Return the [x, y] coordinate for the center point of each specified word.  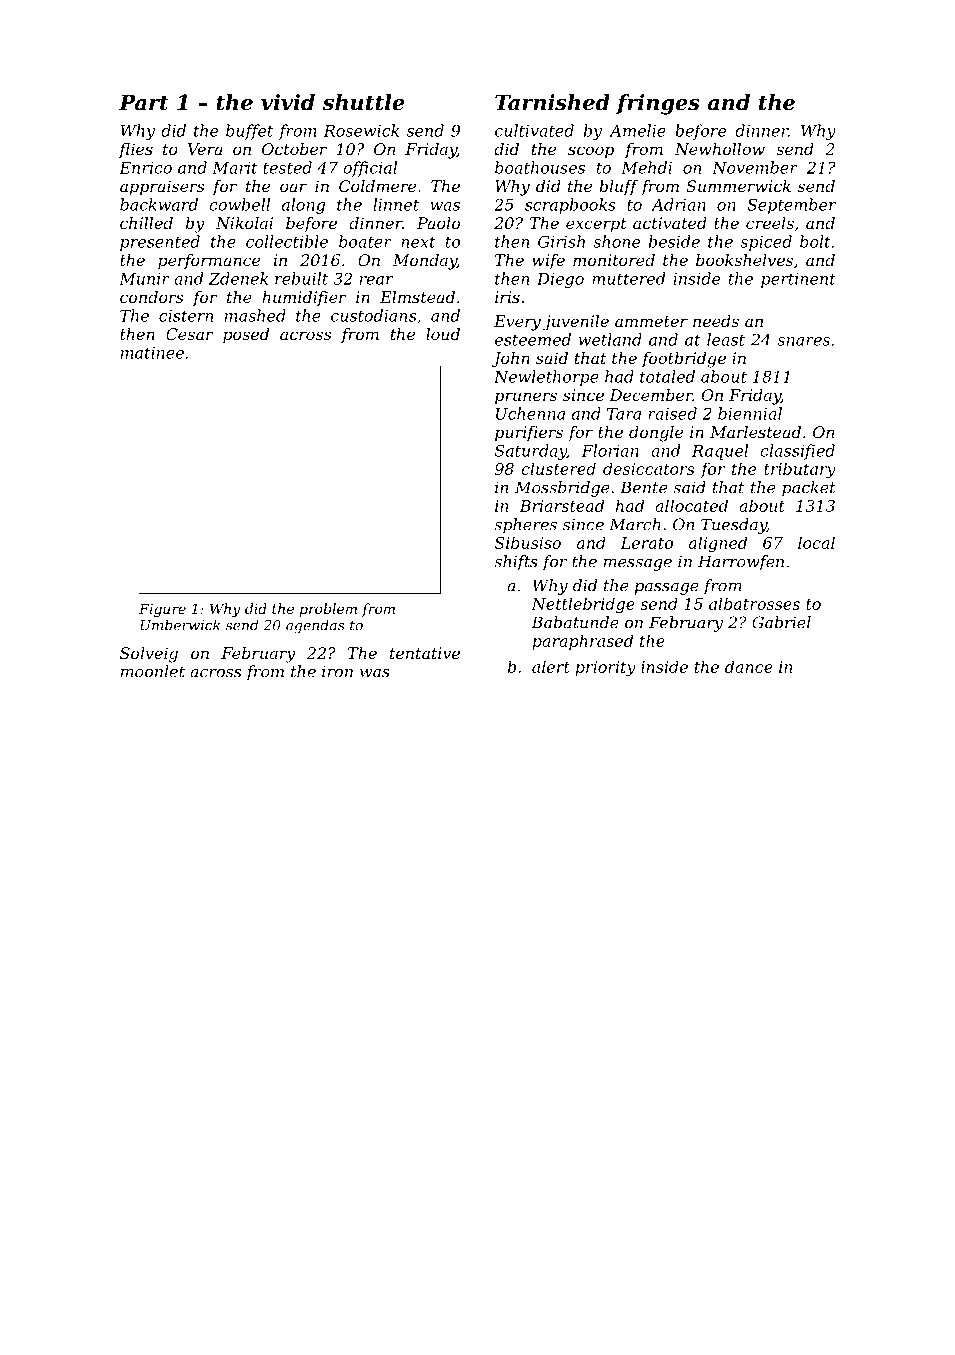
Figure [162, 610]
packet [809, 489]
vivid [288, 102]
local [816, 542]
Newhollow [720, 149]
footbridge [684, 360]
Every [517, 323]
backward [159, 204]
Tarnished [552, 102]
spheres [525, 526]
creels [770, 223]
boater [365, 241]
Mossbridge [562, 489]
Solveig [149, 655]
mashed [255, 315]
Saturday [531, 452]
